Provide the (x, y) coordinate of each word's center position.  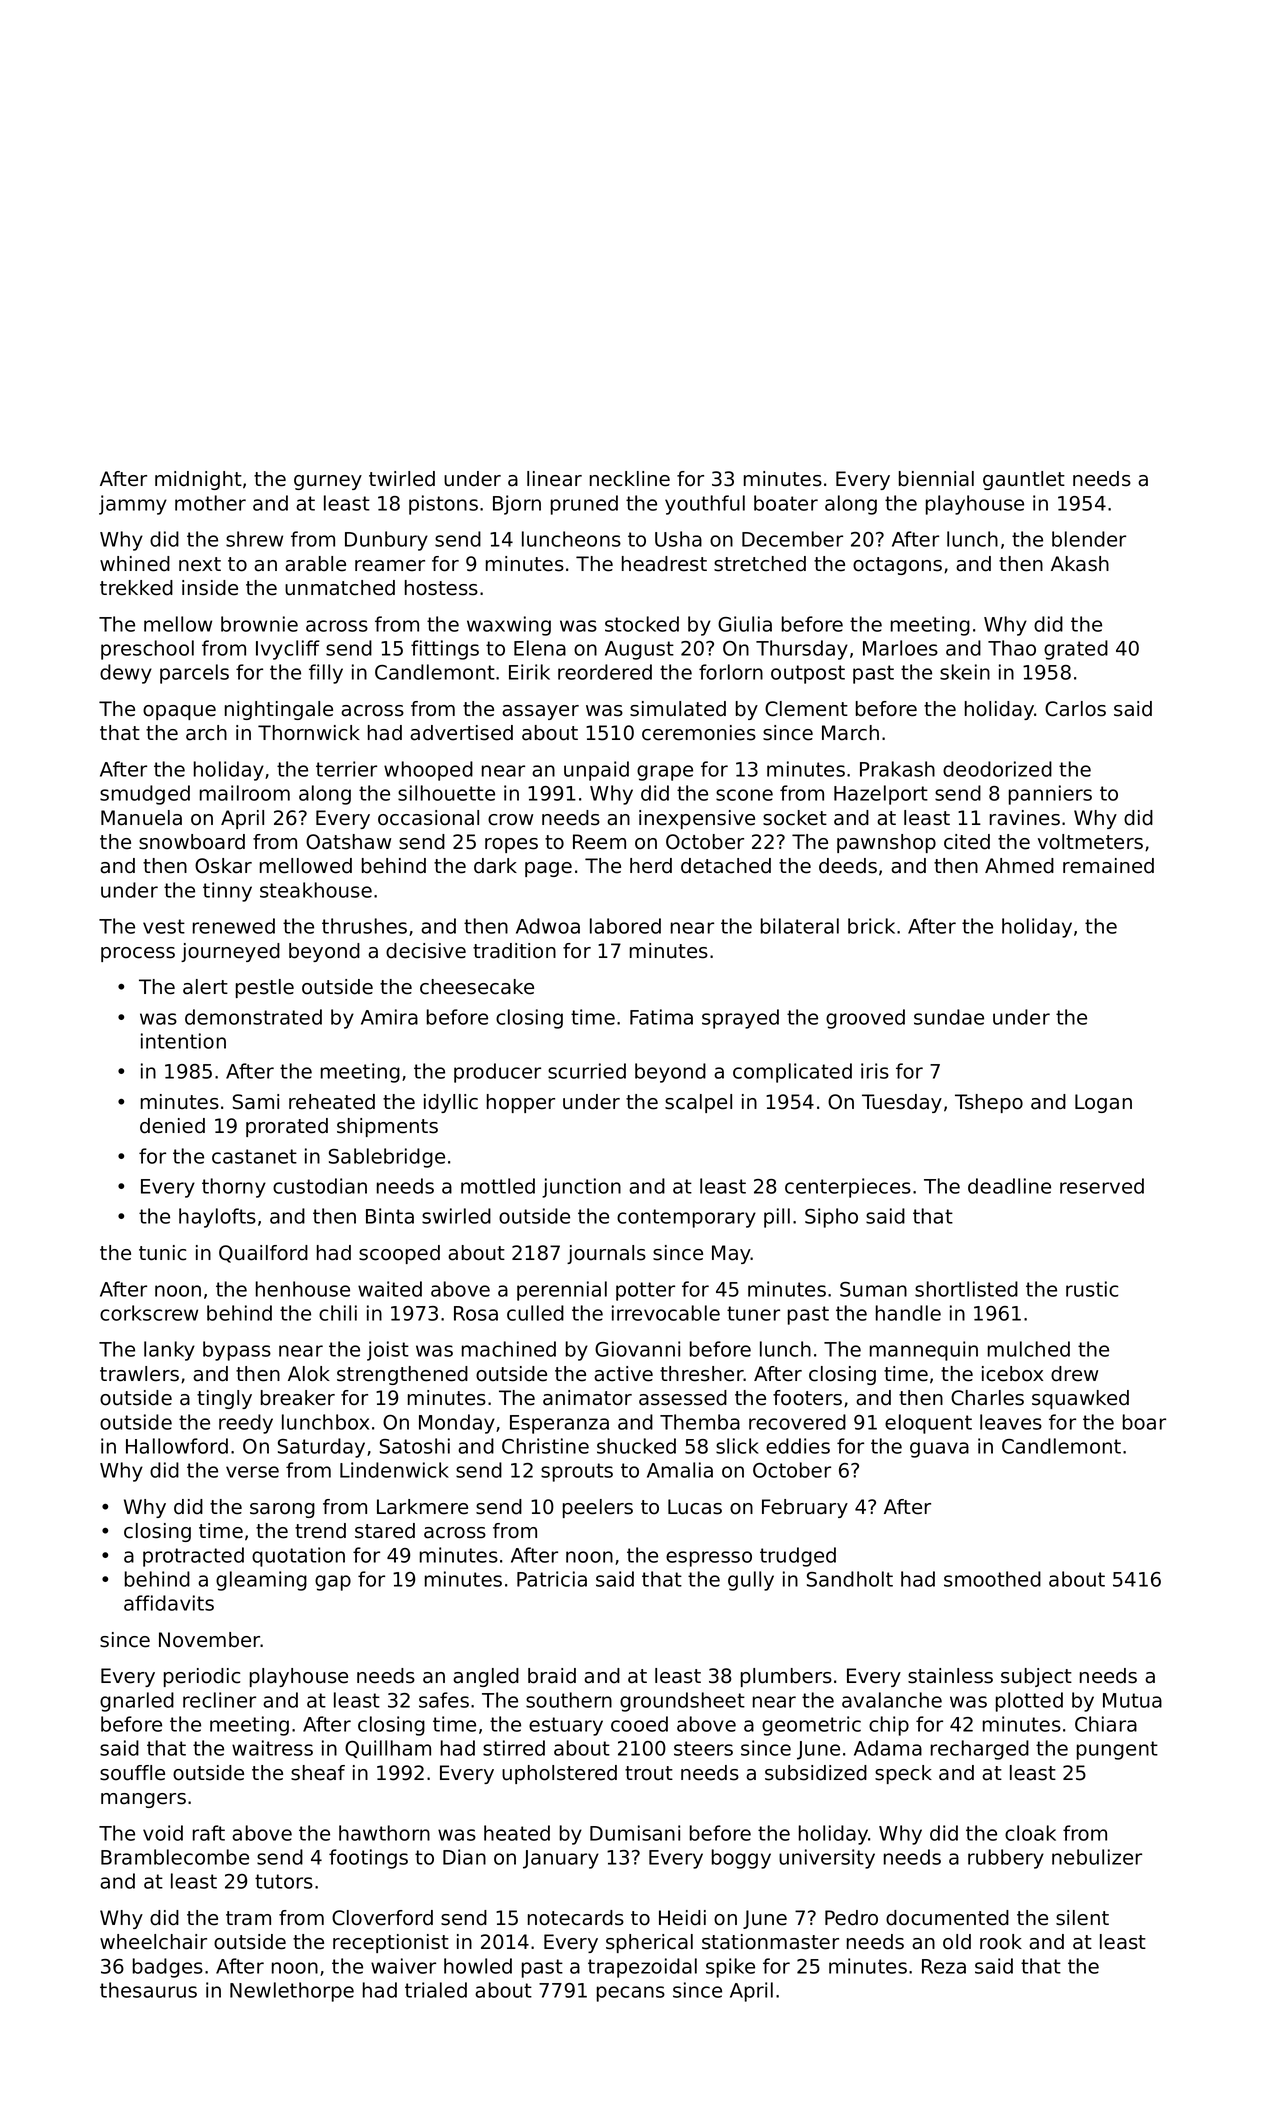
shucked (636, 1446)
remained (1108, 866)
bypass (237, 1351)
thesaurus (148, 1990)
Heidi (682, 1918)
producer (497, 1073)
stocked (642, 624)
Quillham (388, 1749)
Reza (944, 1966)
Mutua (1132, 1700)
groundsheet (682, 1702)
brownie (259, 624)
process (138, 954)
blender (1089, 539)
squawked (1080, 1399)
